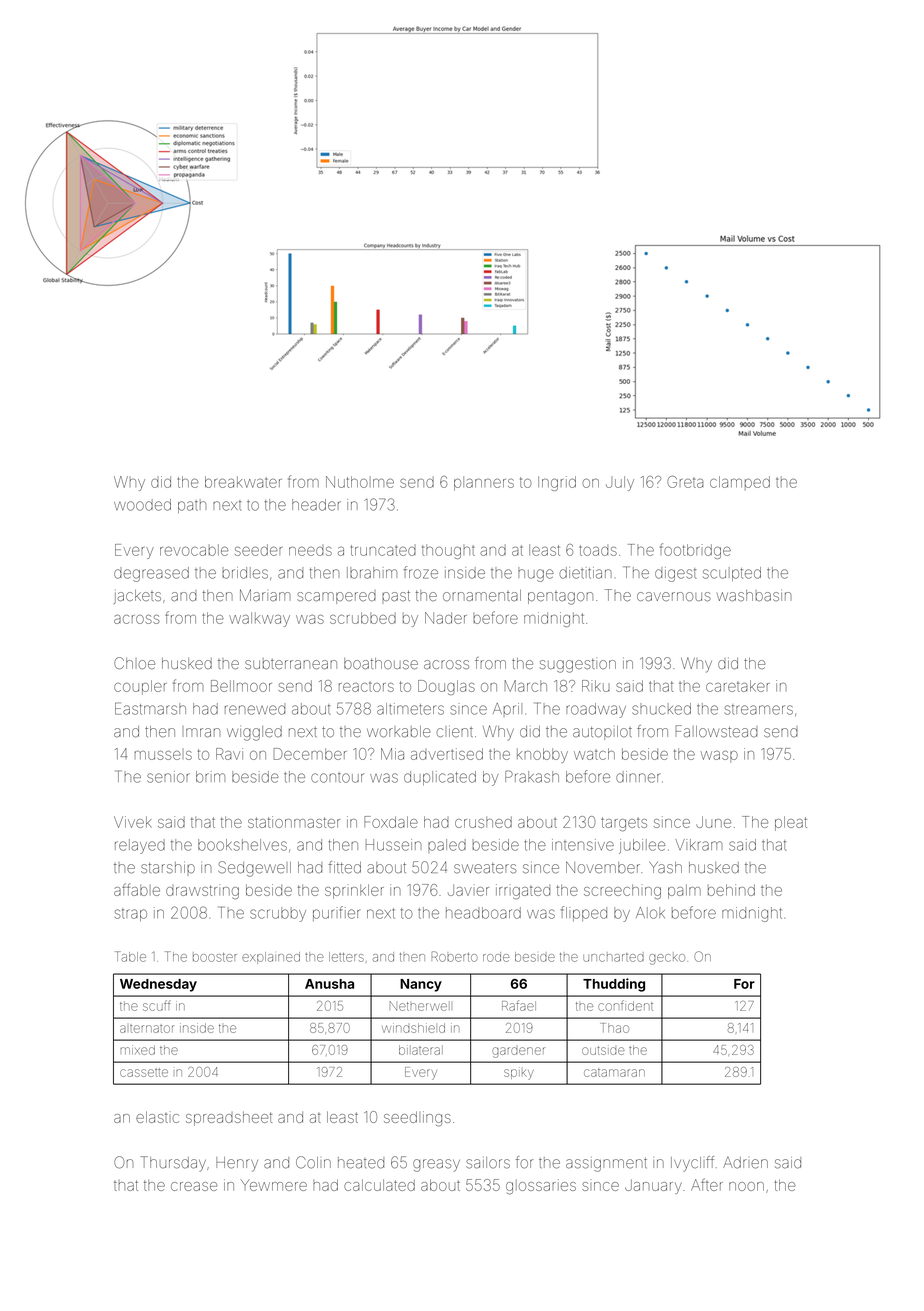 The height and width of the document is (1311, 924). Describe the element at coordinates (237, 1164) in the document. I see `Henry` at that location.
